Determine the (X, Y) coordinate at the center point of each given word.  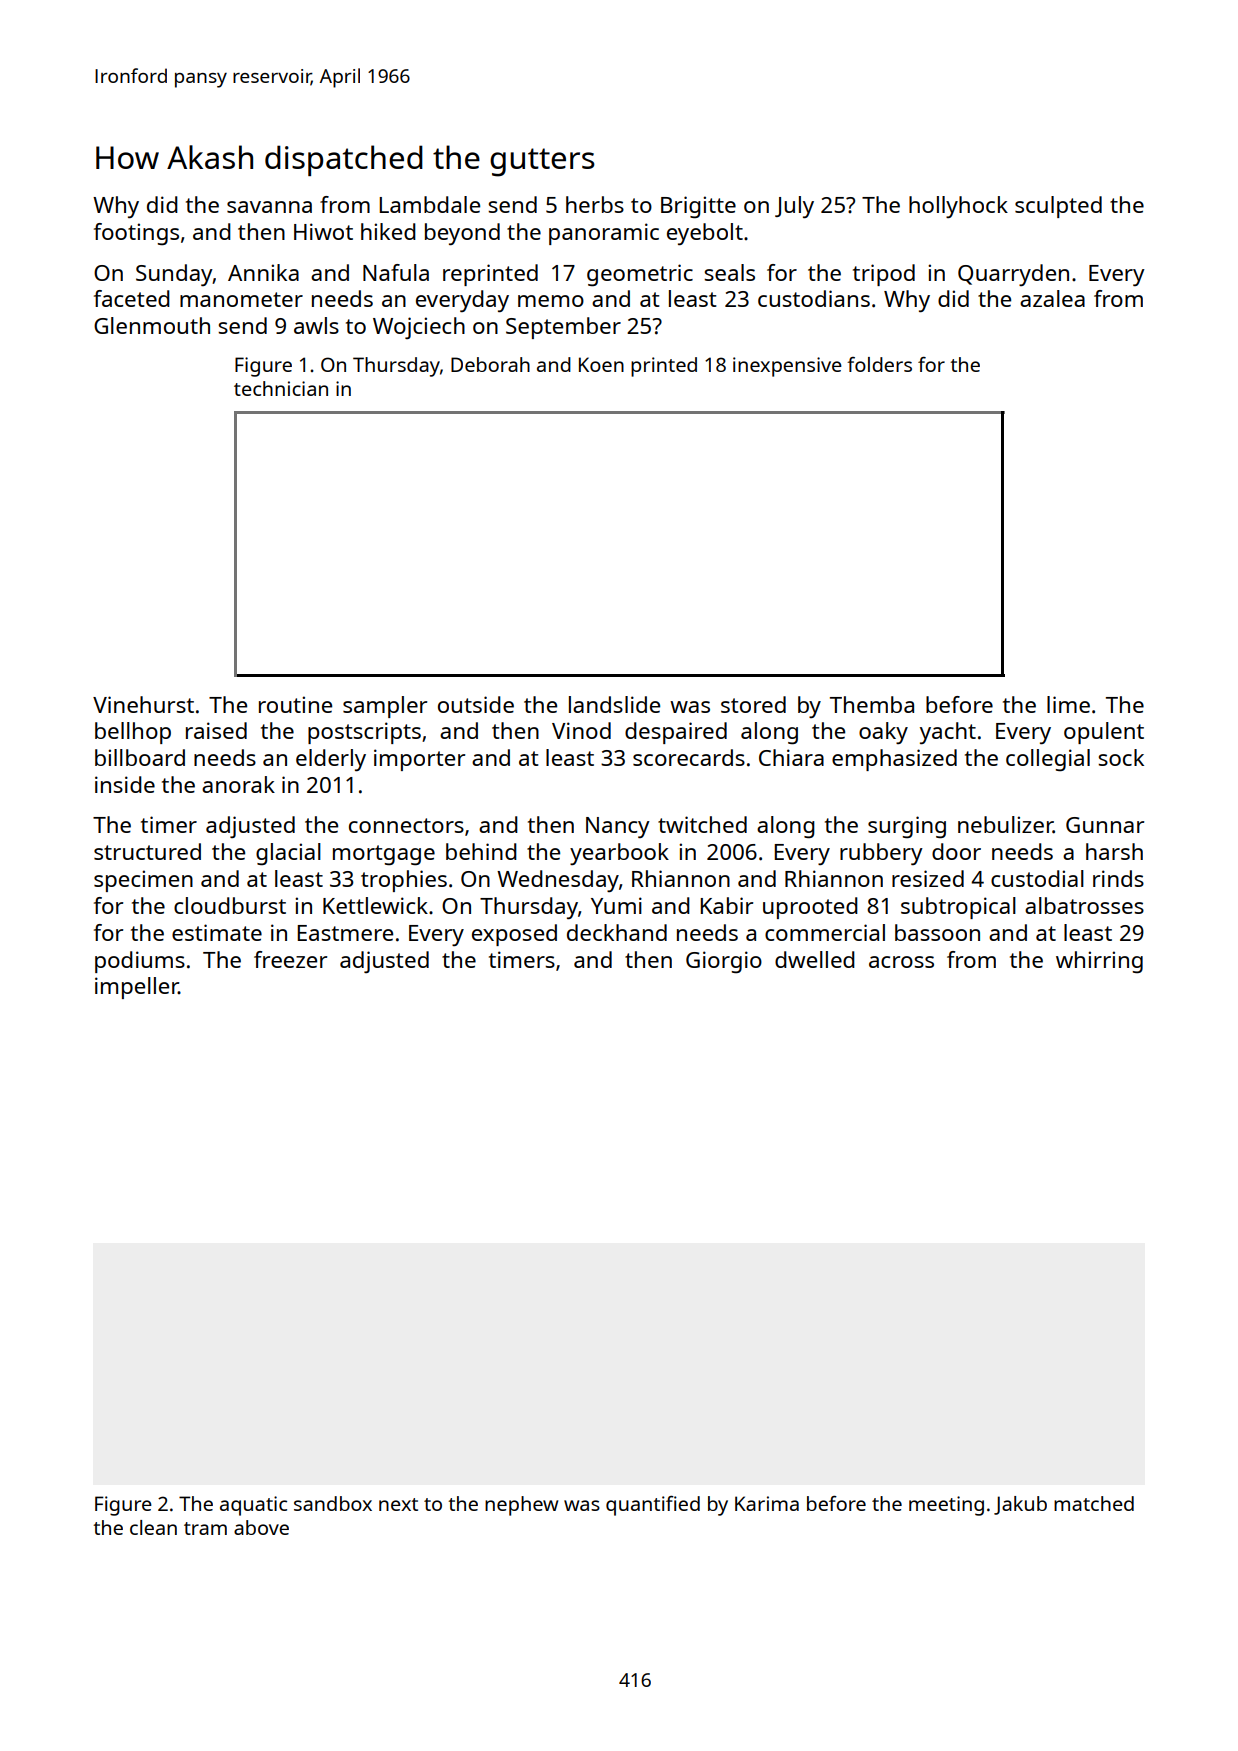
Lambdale (429, 204)
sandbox (333, 1503)
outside (476, 704)
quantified (653, 1506)
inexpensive (787, 367)
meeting (946, 1506)
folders (879, 364)
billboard (140, 757)
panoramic (604, 234)
